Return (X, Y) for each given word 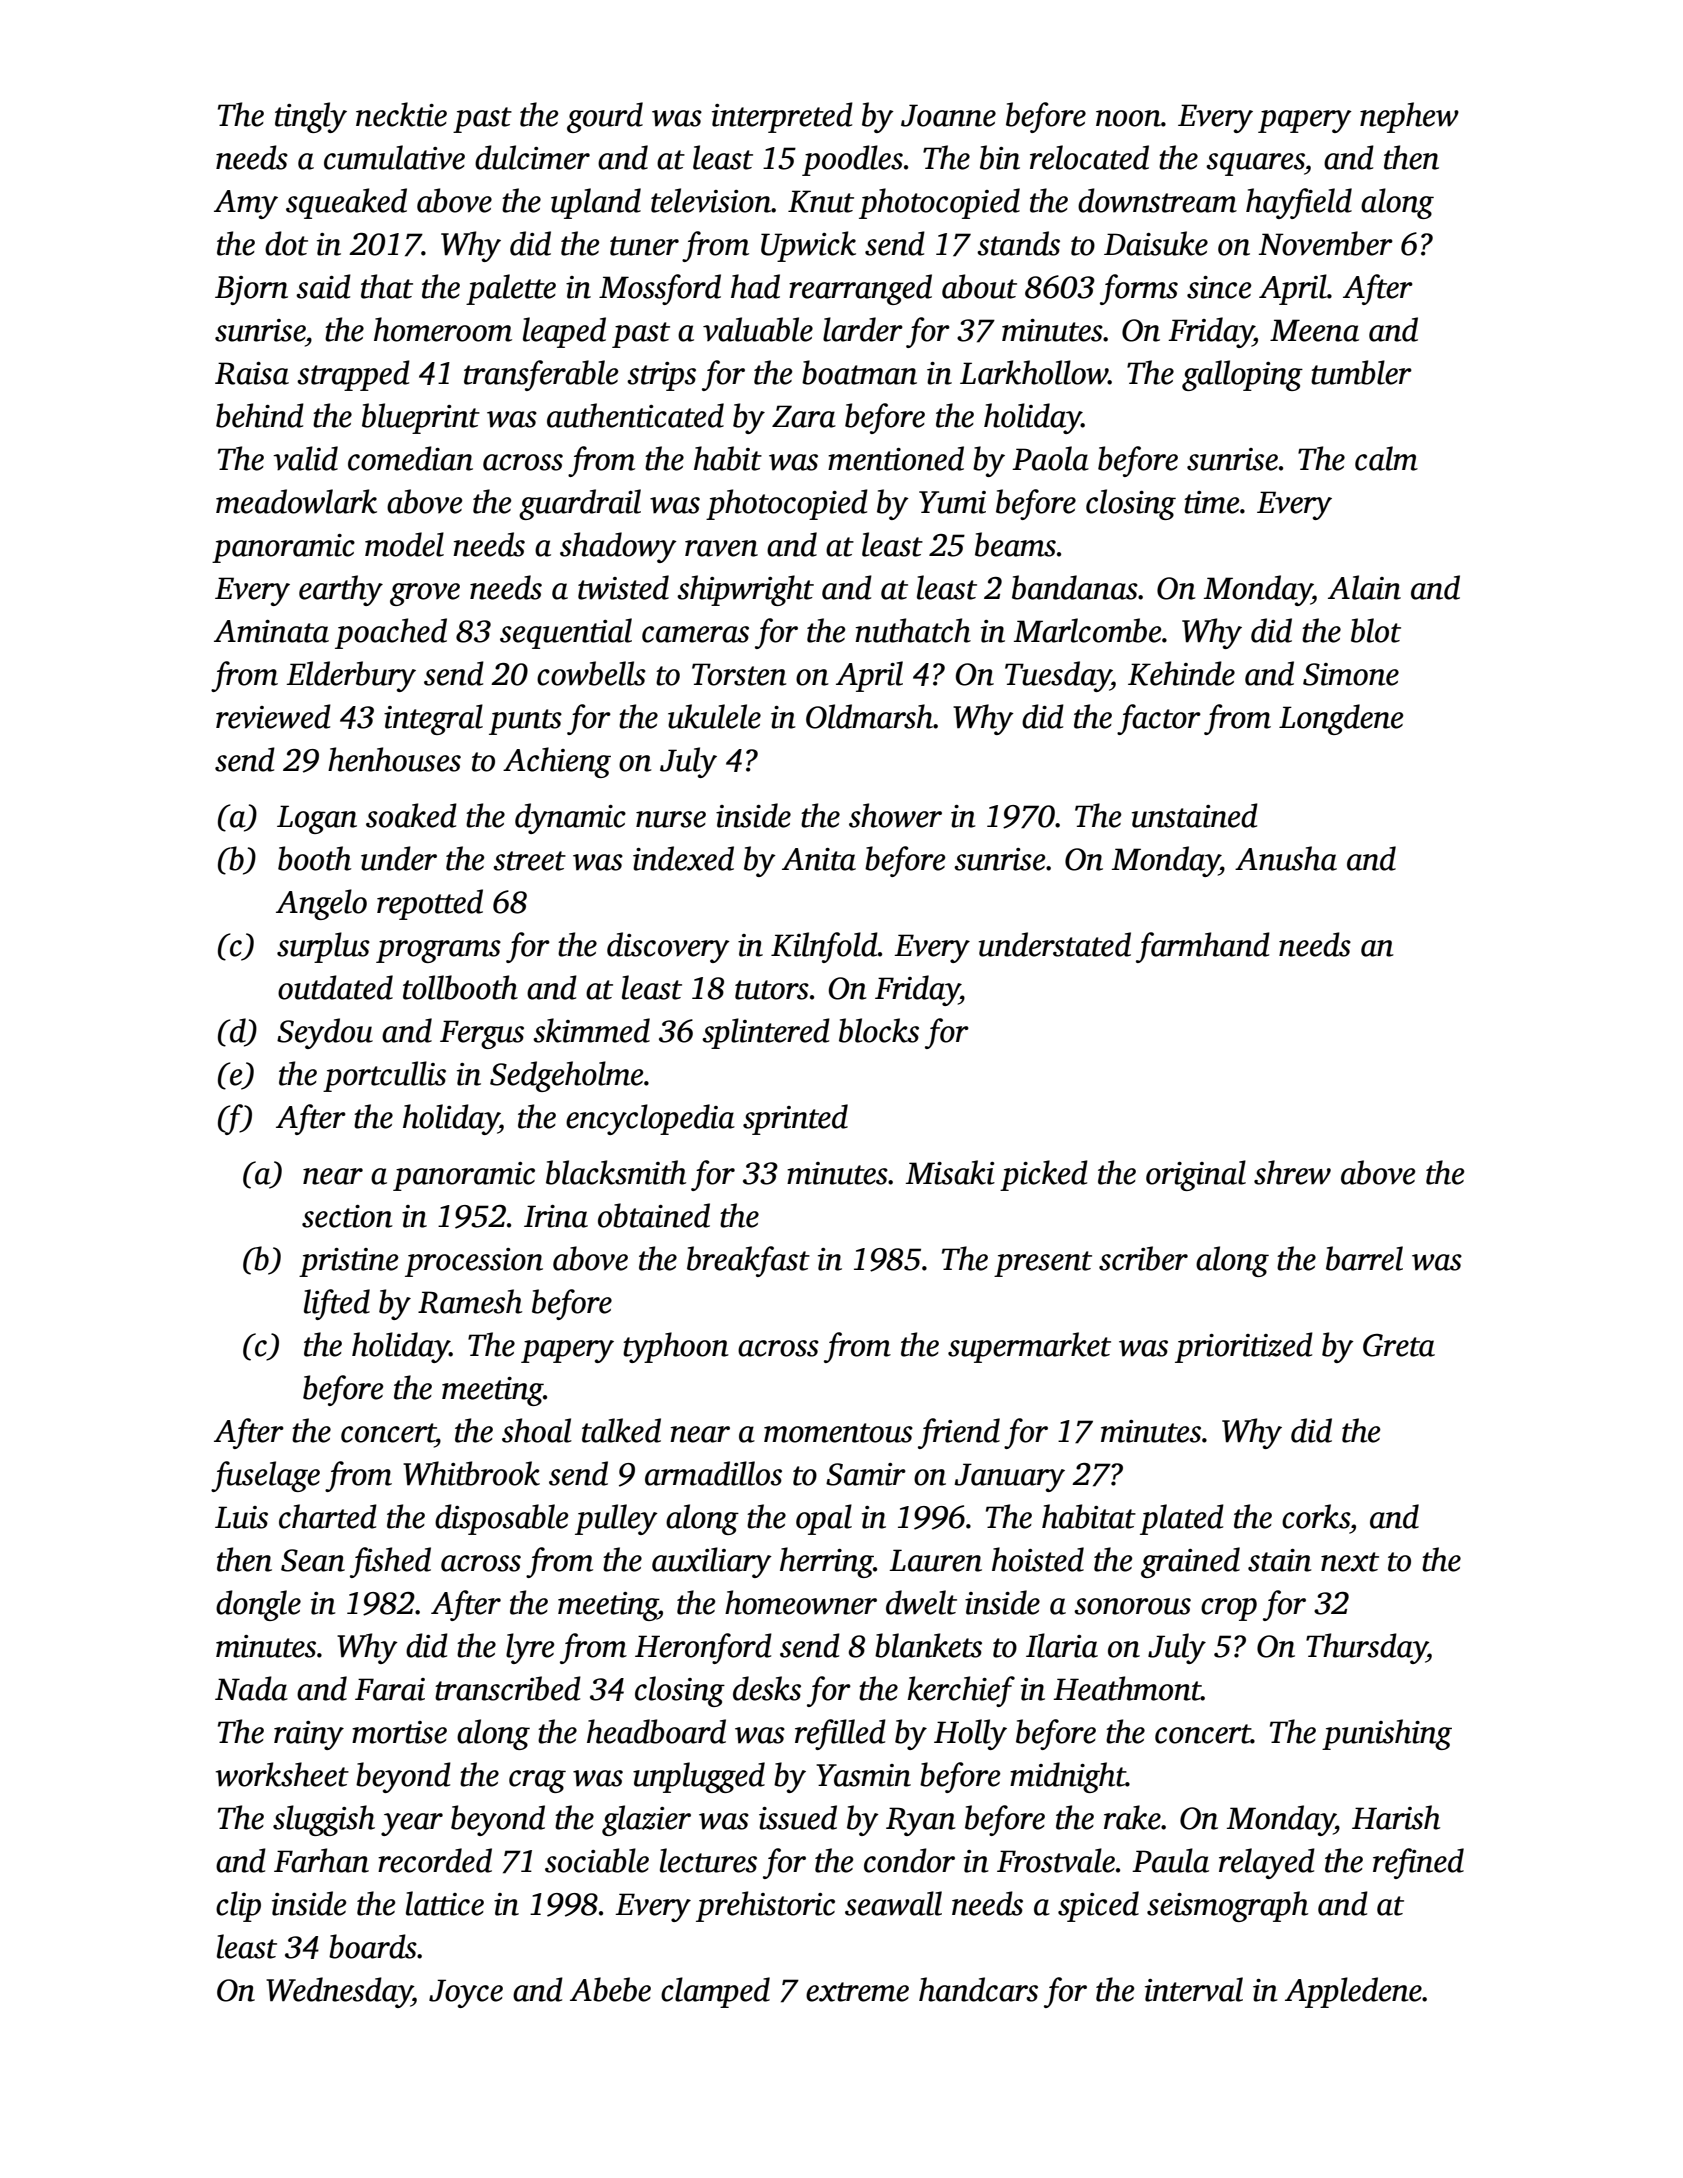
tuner (644, 246)
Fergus (482, 1034)
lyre (530, 1648)
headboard (656, 1731)
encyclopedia (650, 1119)
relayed (1267, 1863)
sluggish (324, 1820)
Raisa (252, 373)
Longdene (1341, 719)
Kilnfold (824, 947)
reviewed (273, 716)
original (1196, 1175)
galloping (1242, 375)
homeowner (801, 1602)
